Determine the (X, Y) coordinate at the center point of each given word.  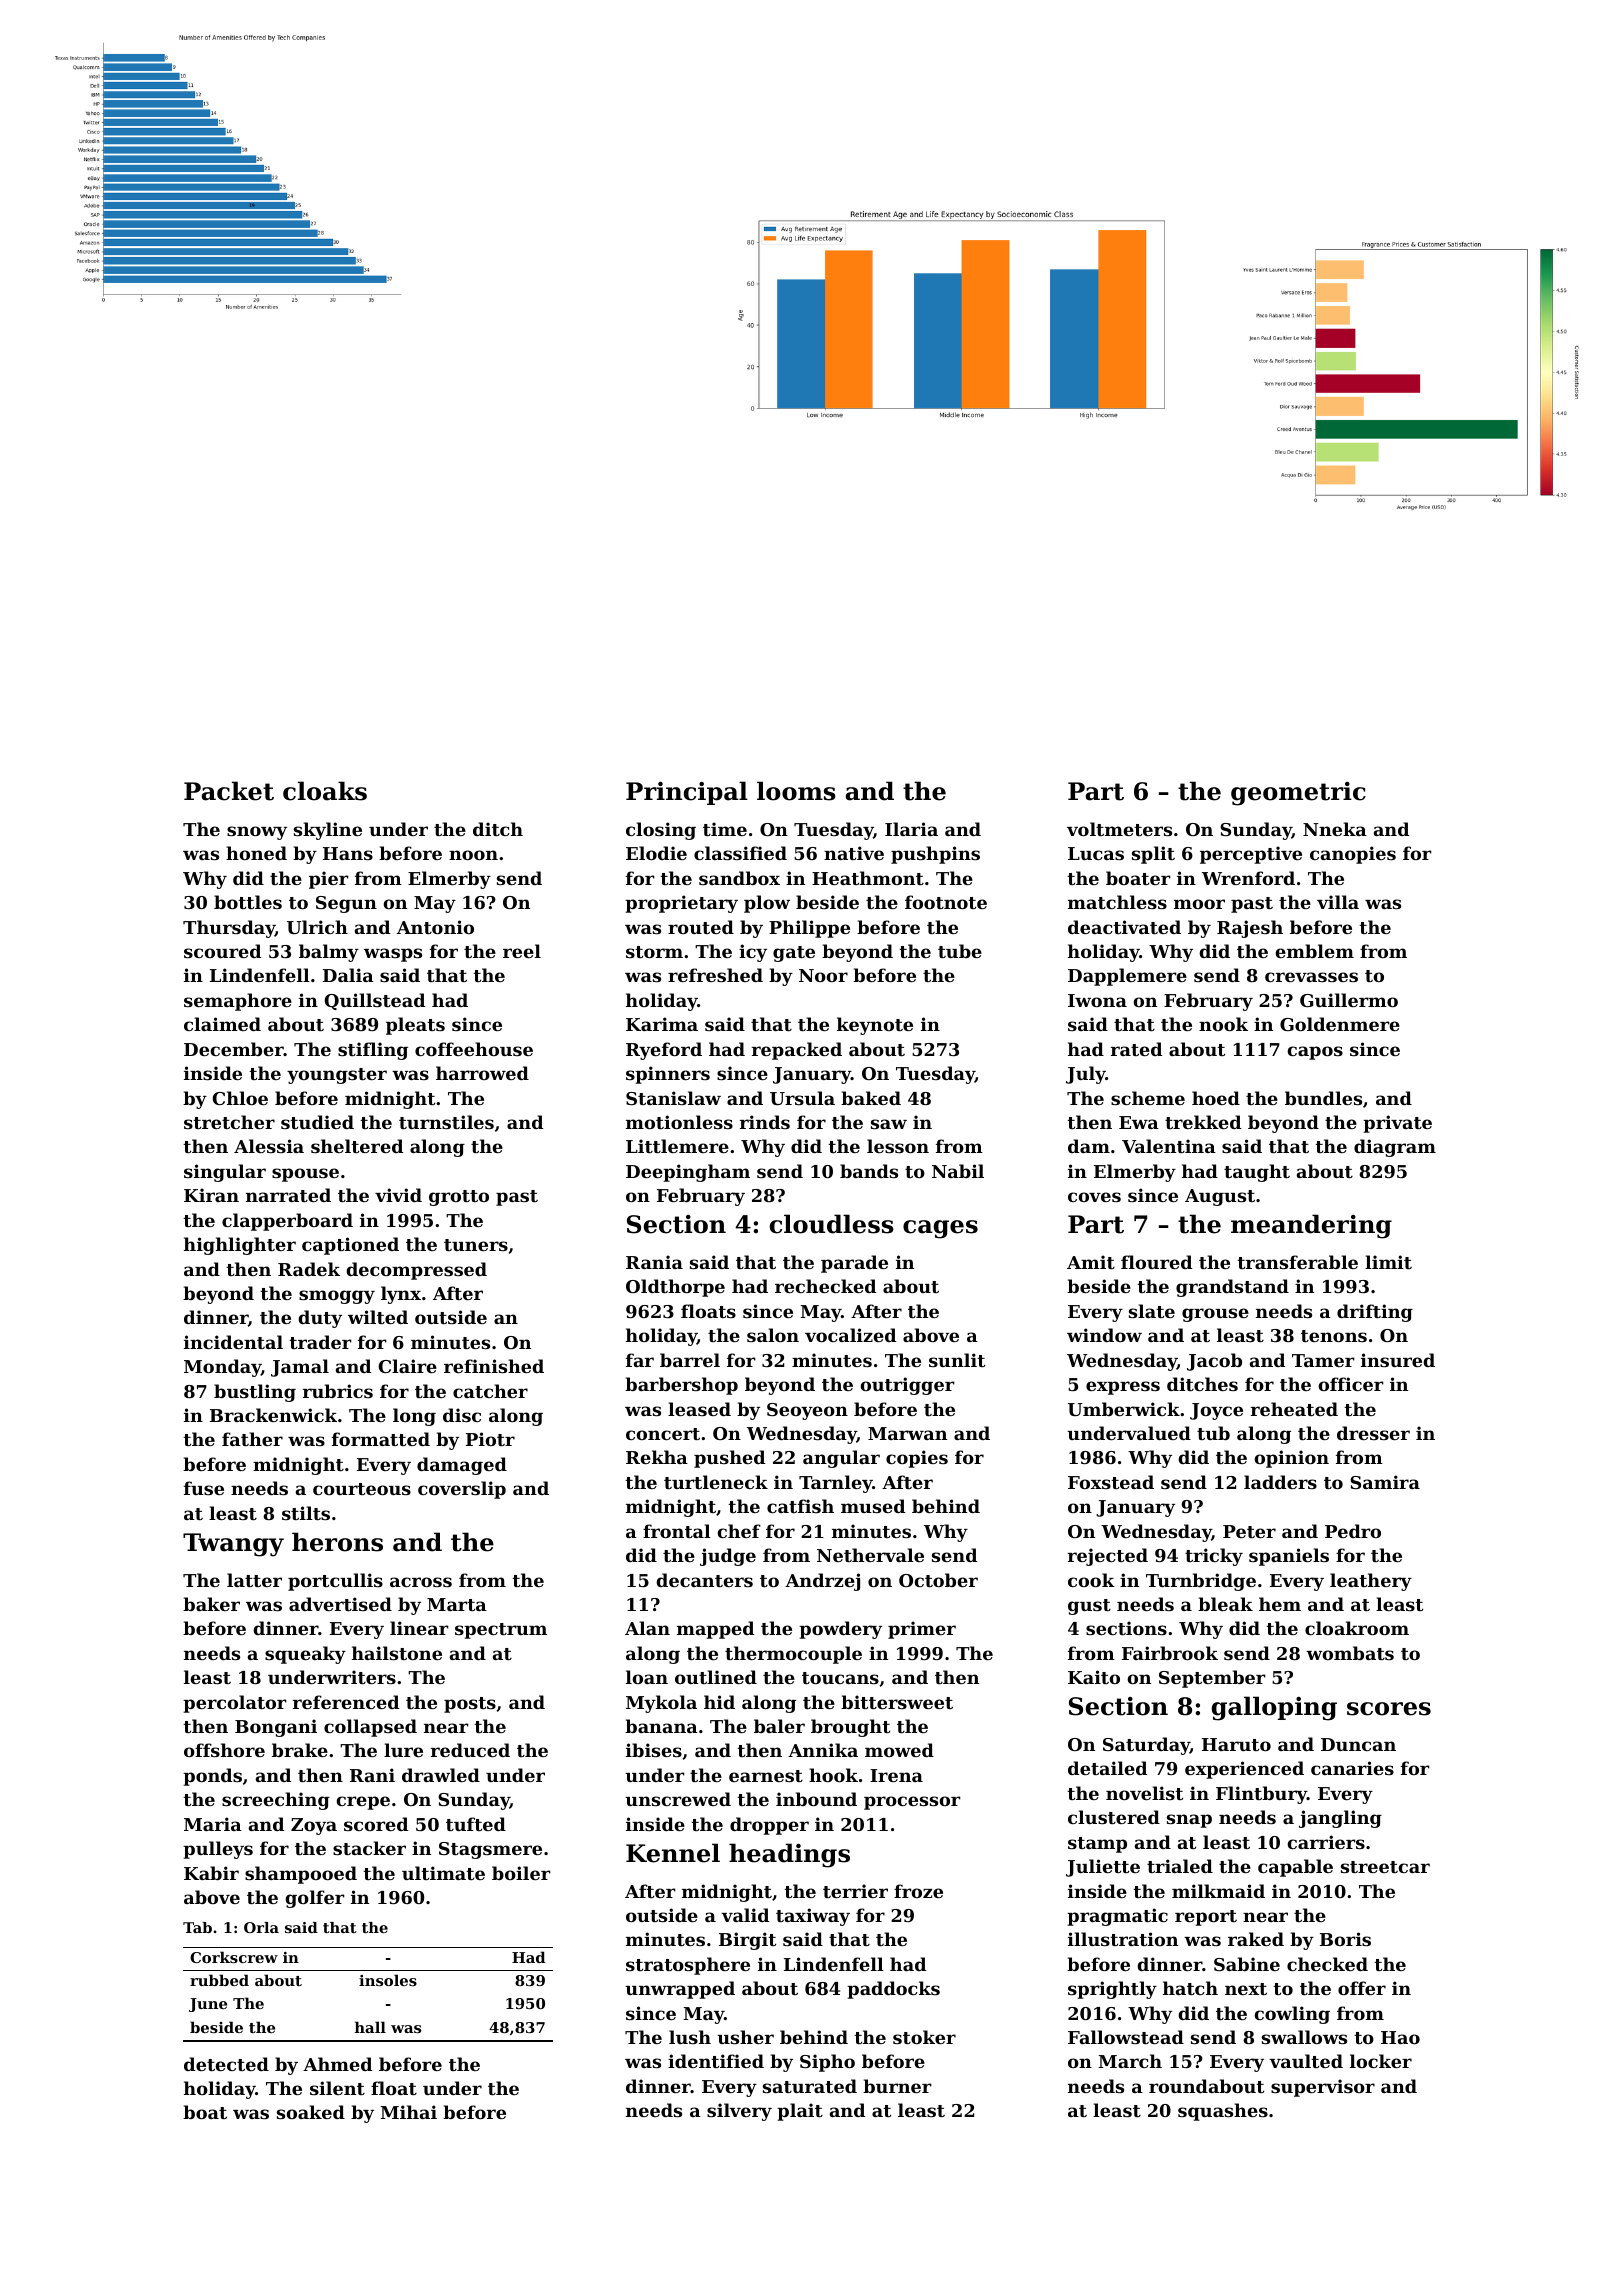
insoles (388, 1980)
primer (922, 1630)
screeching (276, 1801)
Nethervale (870, 1555)
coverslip (462, 1490)
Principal (687, 793)
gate (794, 954)
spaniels (1289, 1557)
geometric (1298, 794)
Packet (229, 791)
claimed (222, 1024)
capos (1315, 1053)
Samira (1385, 1482)
